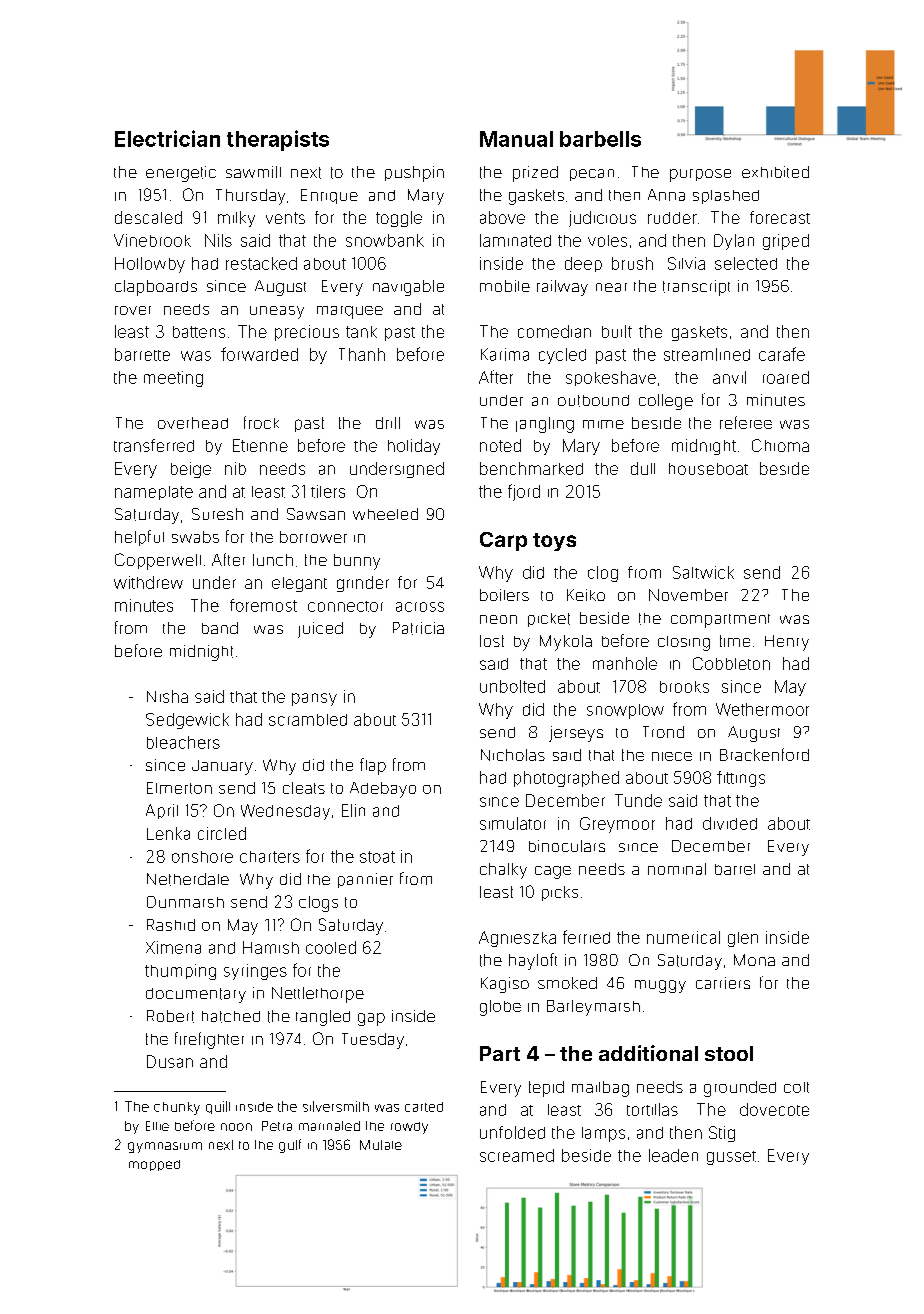 Image resolution: width=924 pixels, height=1314 pixels. What do you see at coordinates (409, 1128) in the screenshot?
I see `rowdy` at bounding box center [409, 1128].
